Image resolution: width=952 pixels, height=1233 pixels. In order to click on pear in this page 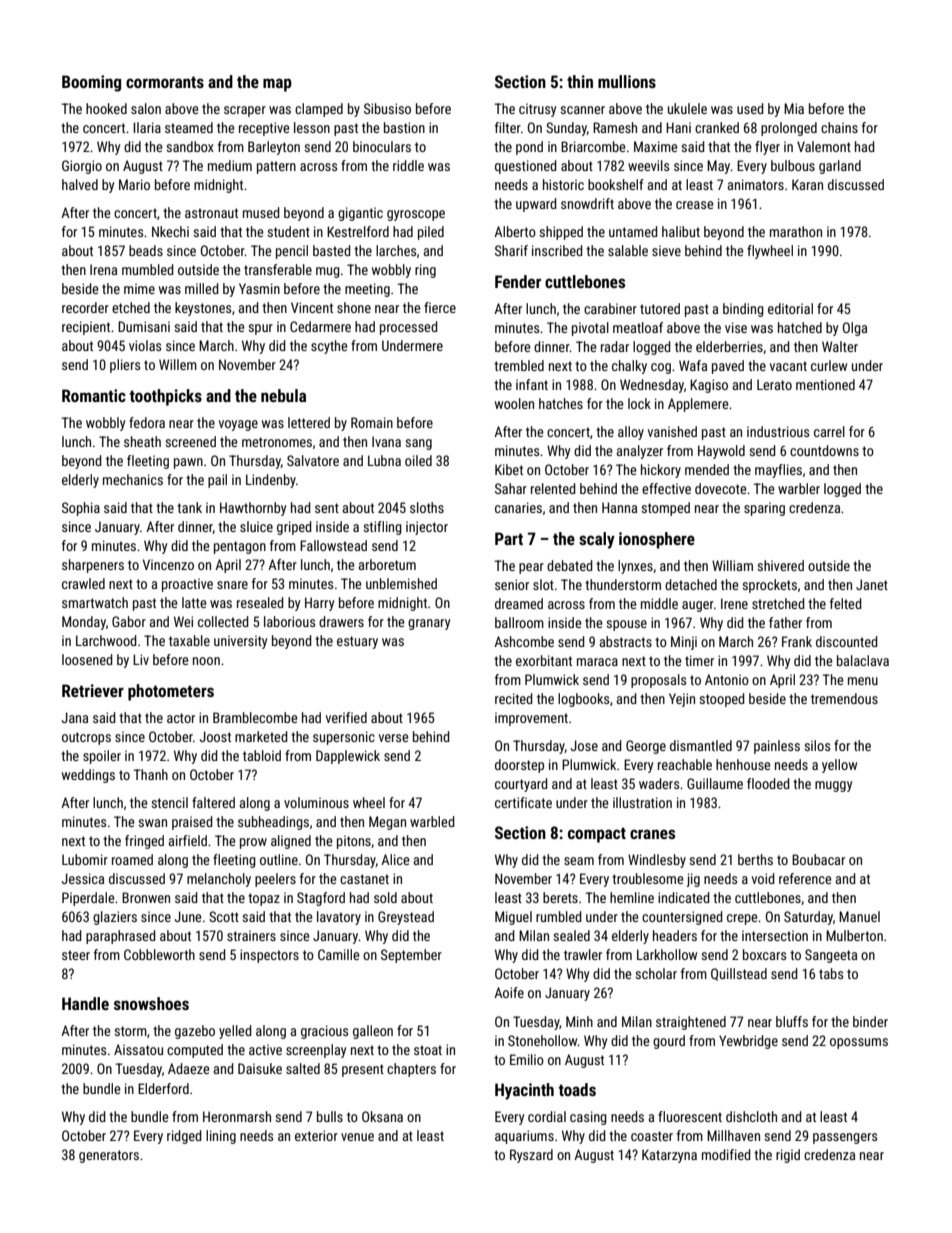, I will do `click(531, 568)`.
